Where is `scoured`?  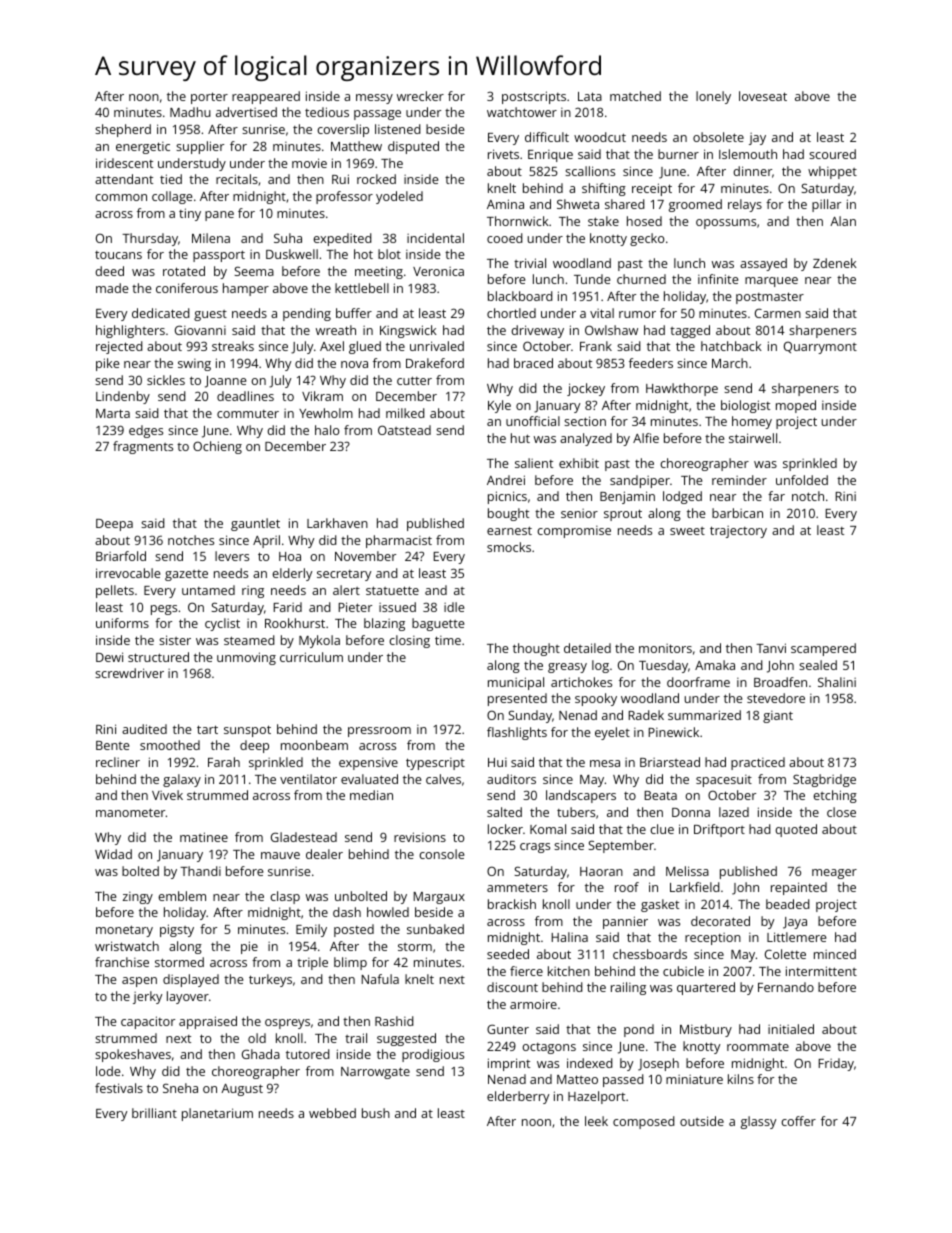
scoured is located at coordinates (832, 154).
